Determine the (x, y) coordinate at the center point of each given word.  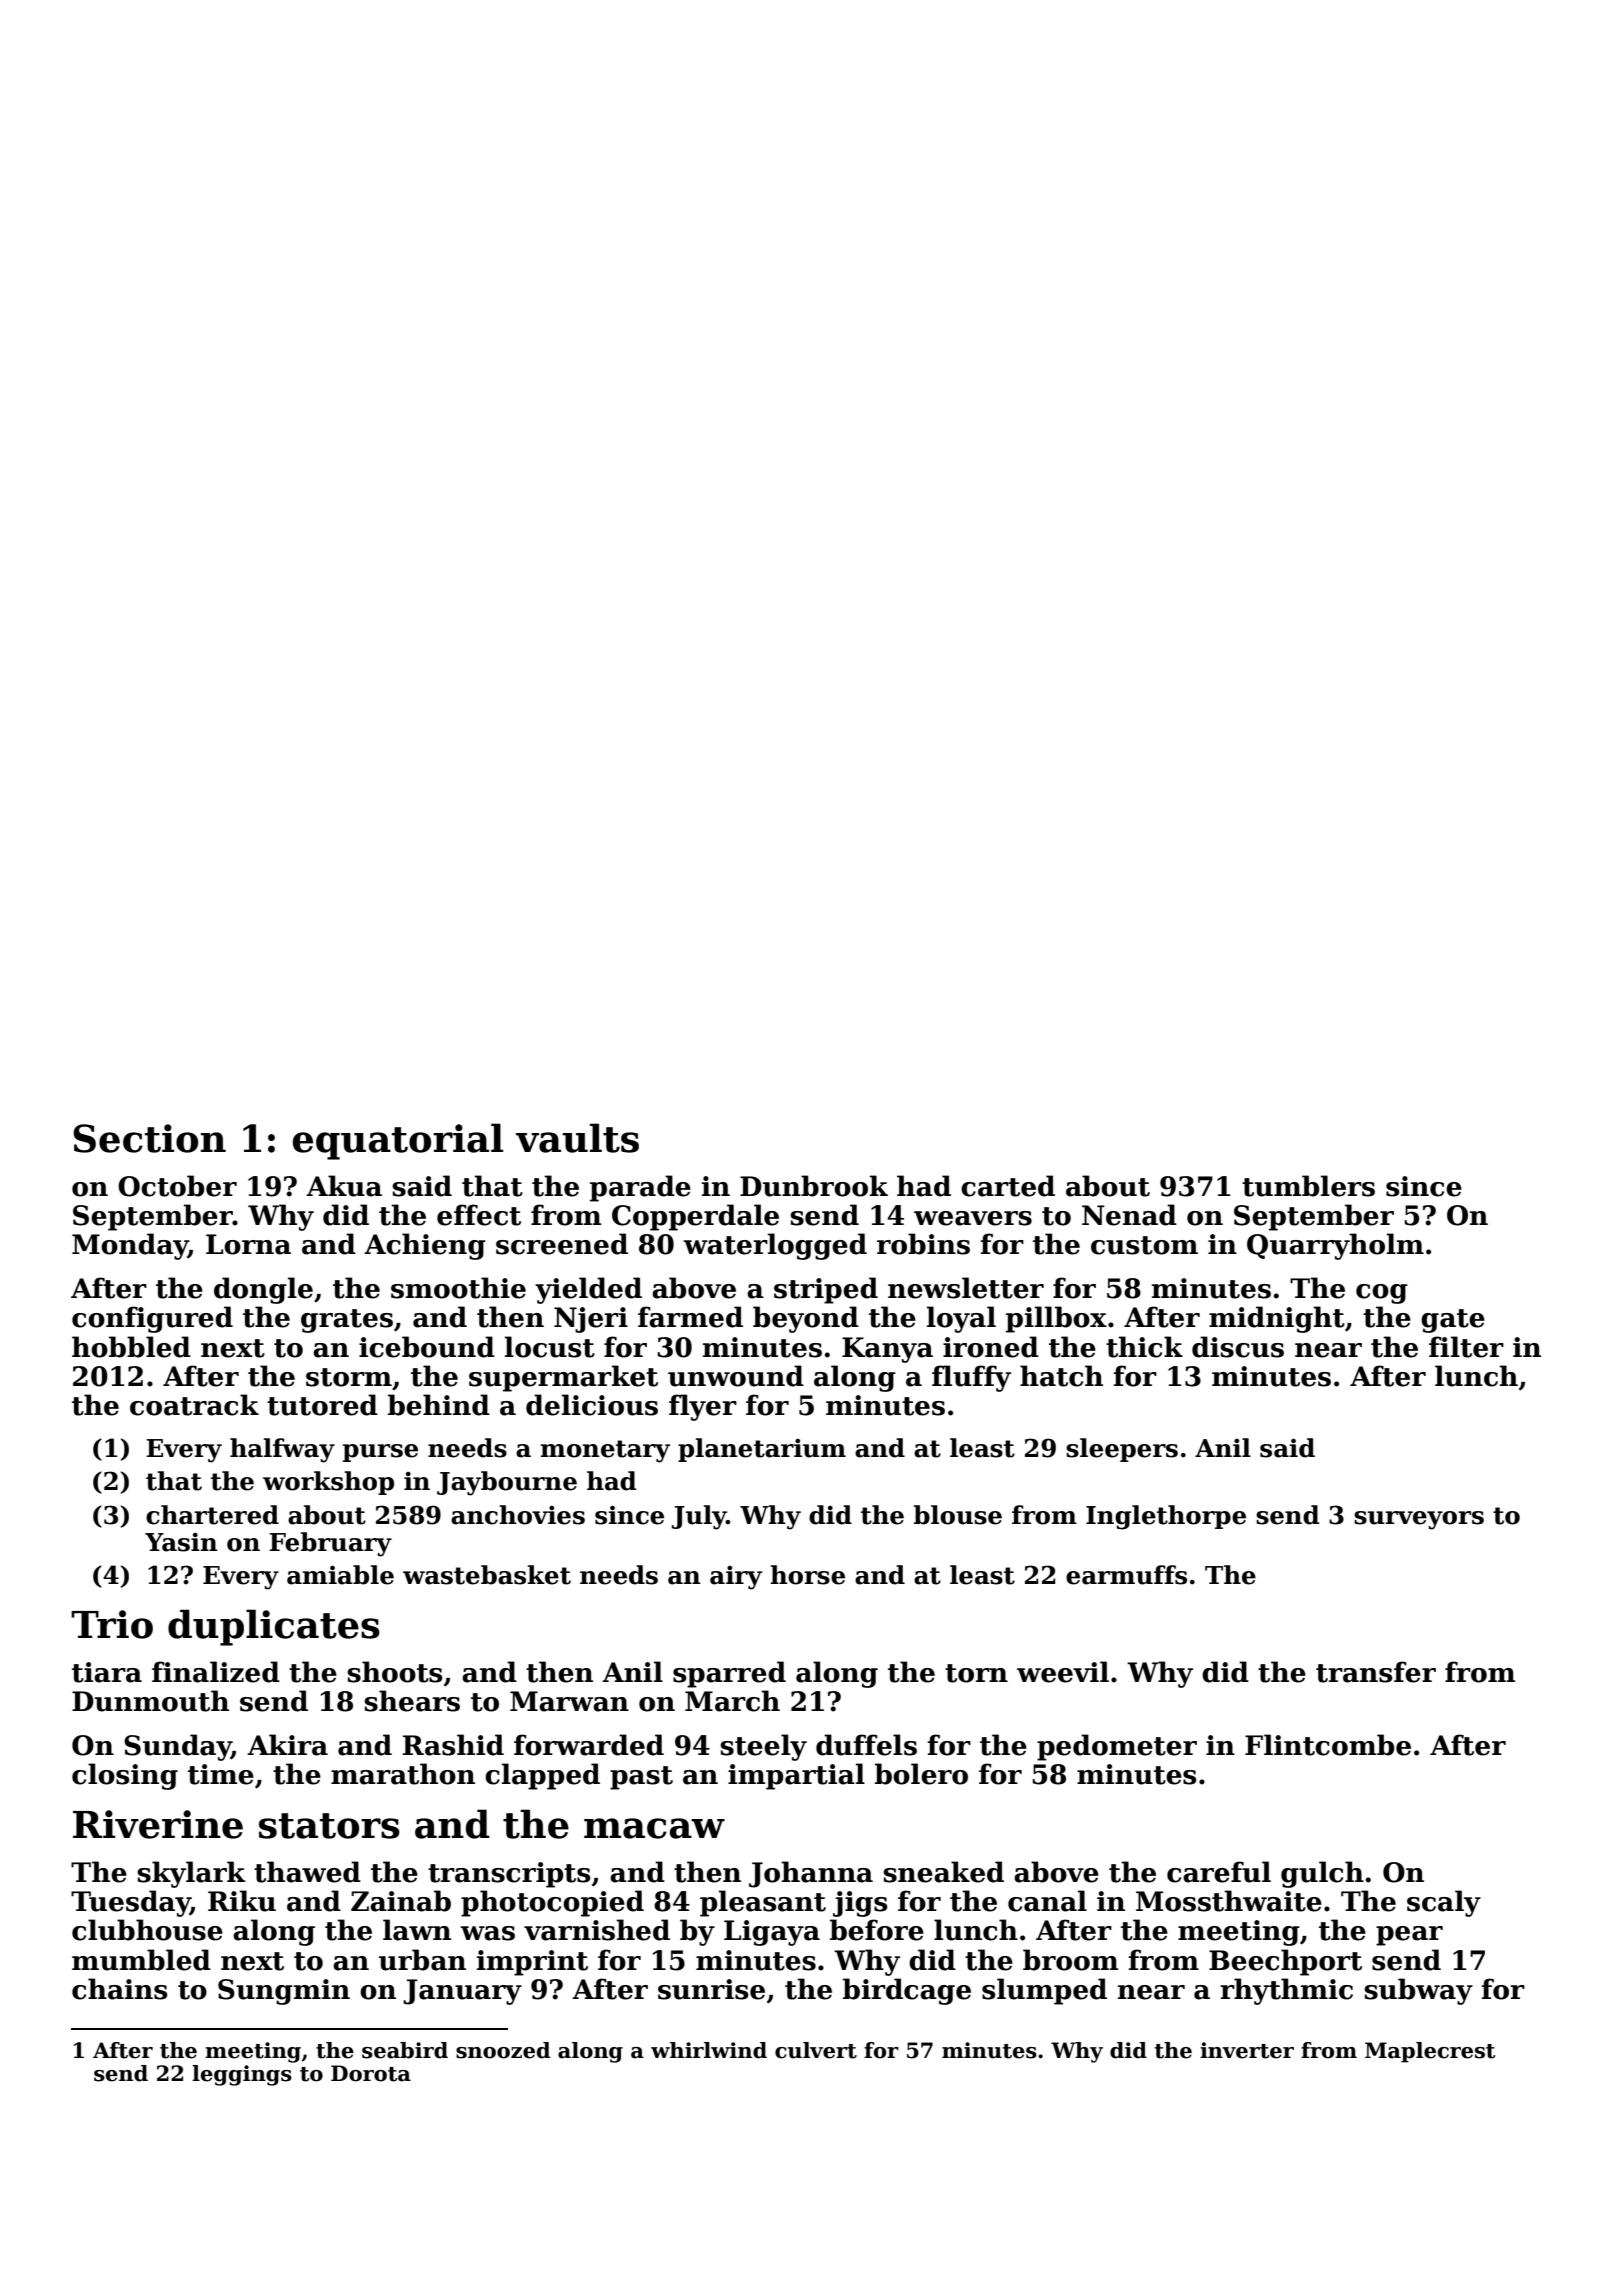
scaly (1444, 1903)
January (462, 1992)
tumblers (1308, 1186)
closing (125, 1776)
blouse (958, 1515)
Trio (112, 1624)
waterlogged (775, 1246)
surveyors (1419, 1520)
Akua (344, 1186)
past (641, 1778)
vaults (577, 1138)
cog (1382, 1294)
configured (152, 1319)
